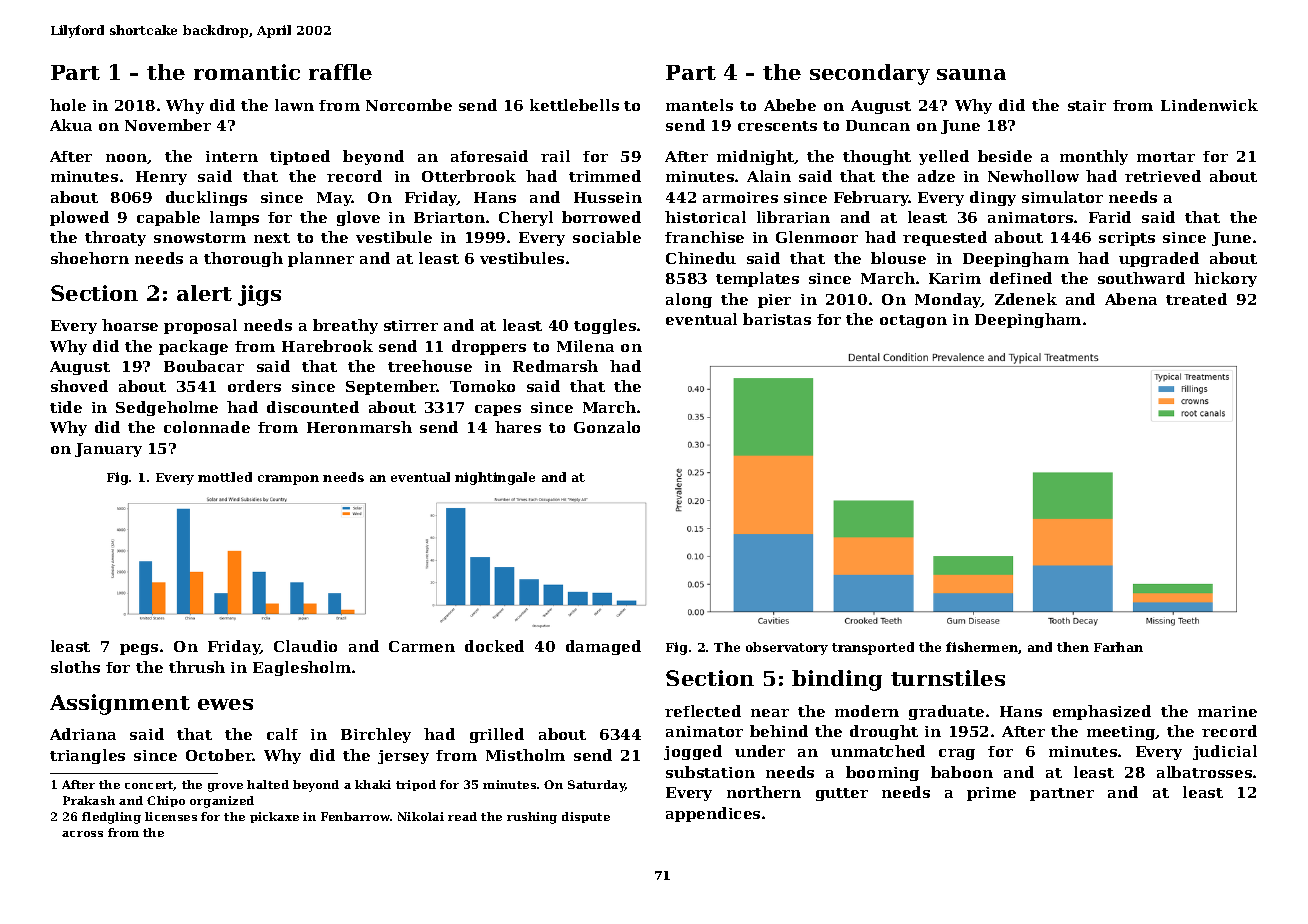 The width and height of the screenshot is (1308, 924). I want to click on monthly, so click(1094, 157).
